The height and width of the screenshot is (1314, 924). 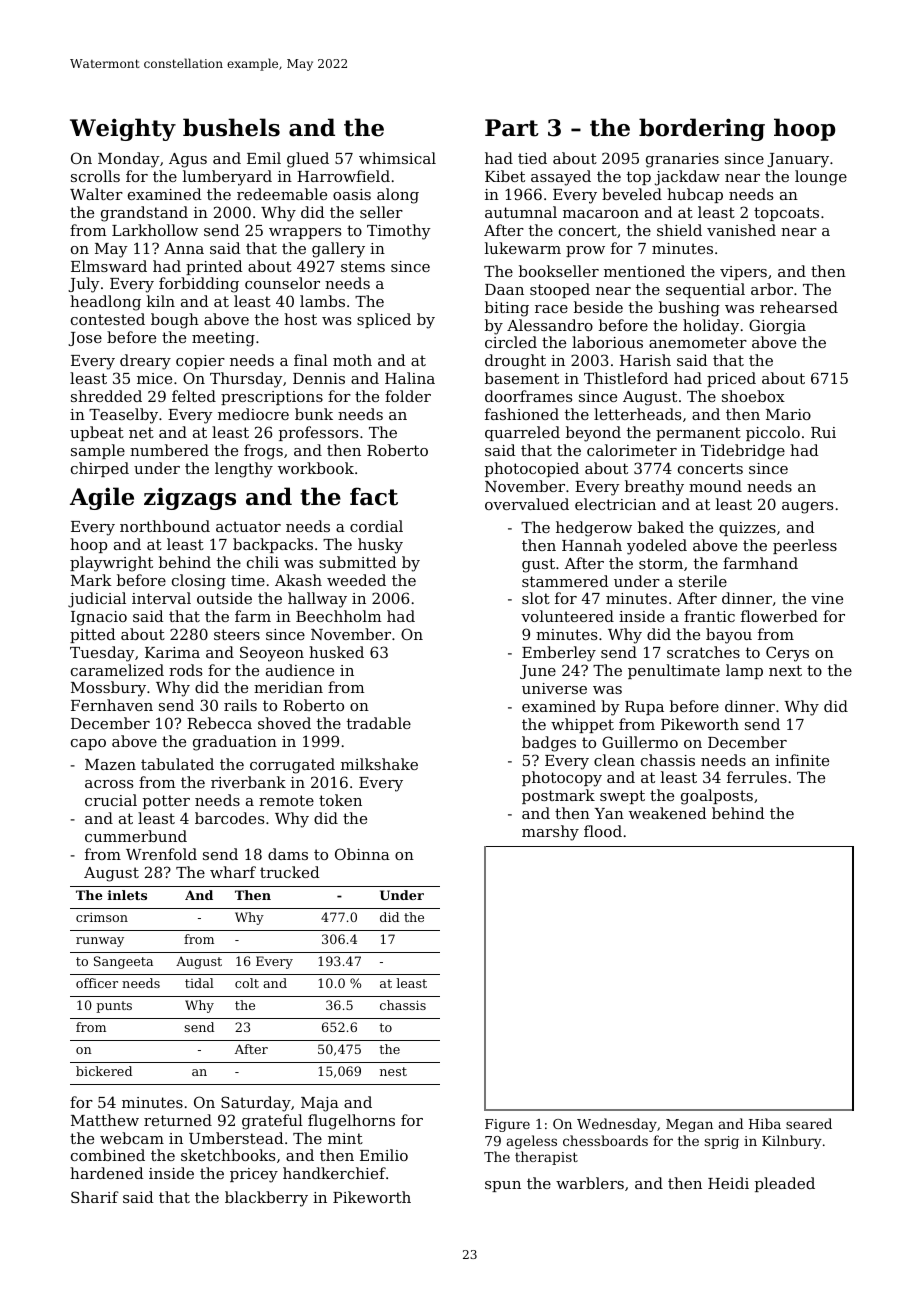 I want to click on marshy, so click(x=550, y=833).
